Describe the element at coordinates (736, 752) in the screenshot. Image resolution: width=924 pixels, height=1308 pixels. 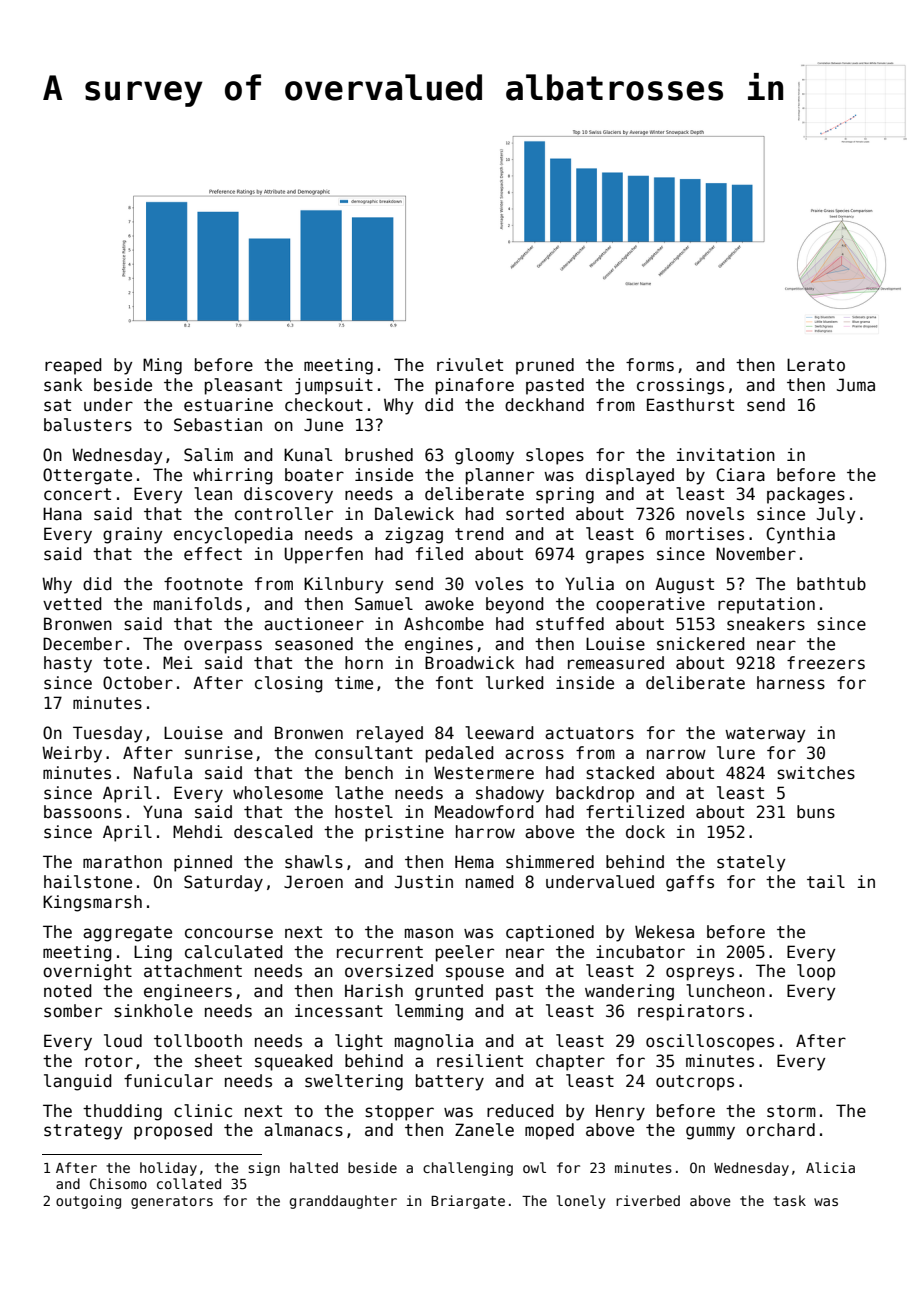
I see `lure` at that location.
